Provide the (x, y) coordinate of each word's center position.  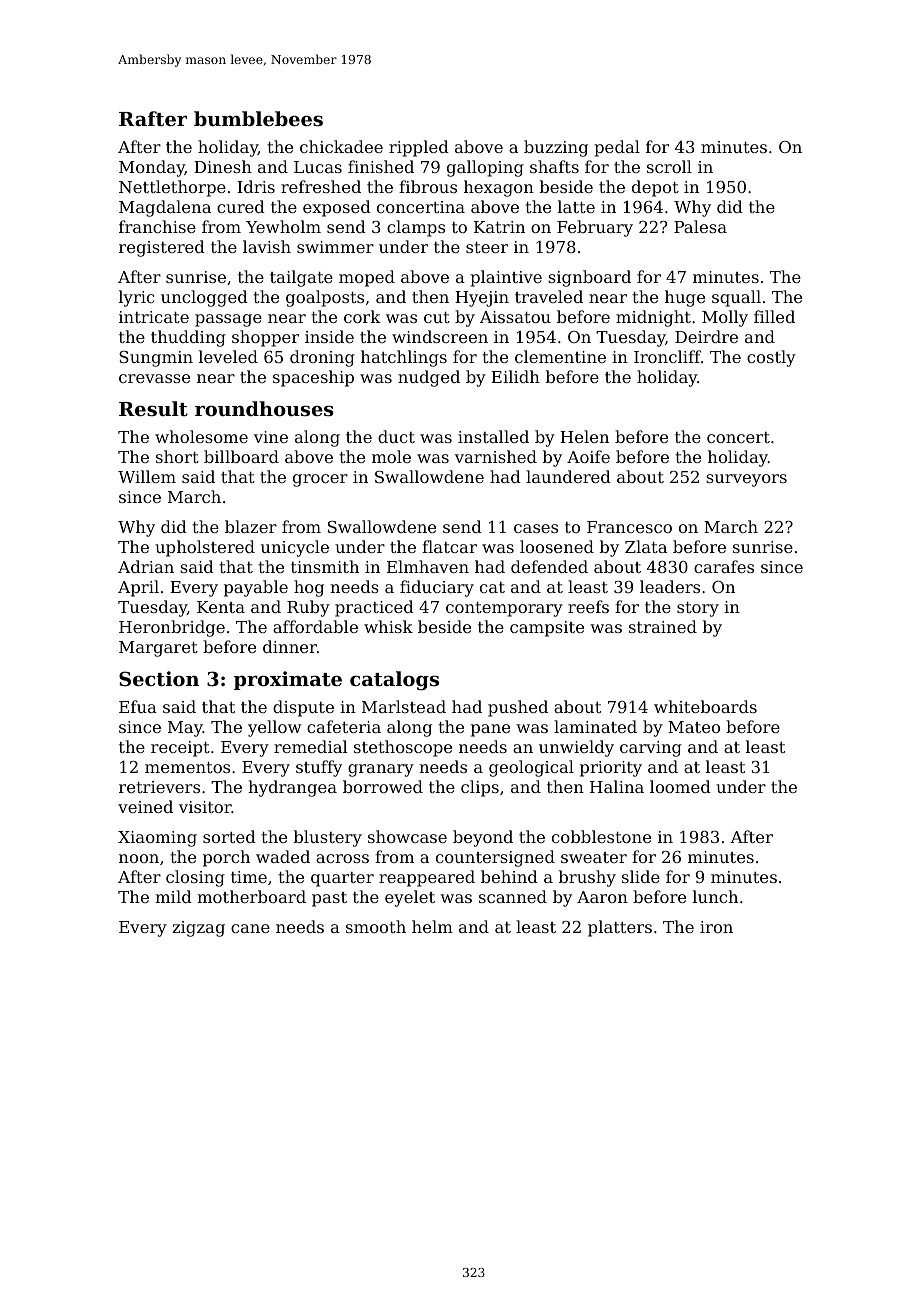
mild (173, 896)
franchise (157, 226)
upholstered (205, 548)
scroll (669, 166)
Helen (584, 436)
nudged (429, 378)
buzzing (556, 148)
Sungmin (156, 359)
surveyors (746, 480)
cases (536, 528)
